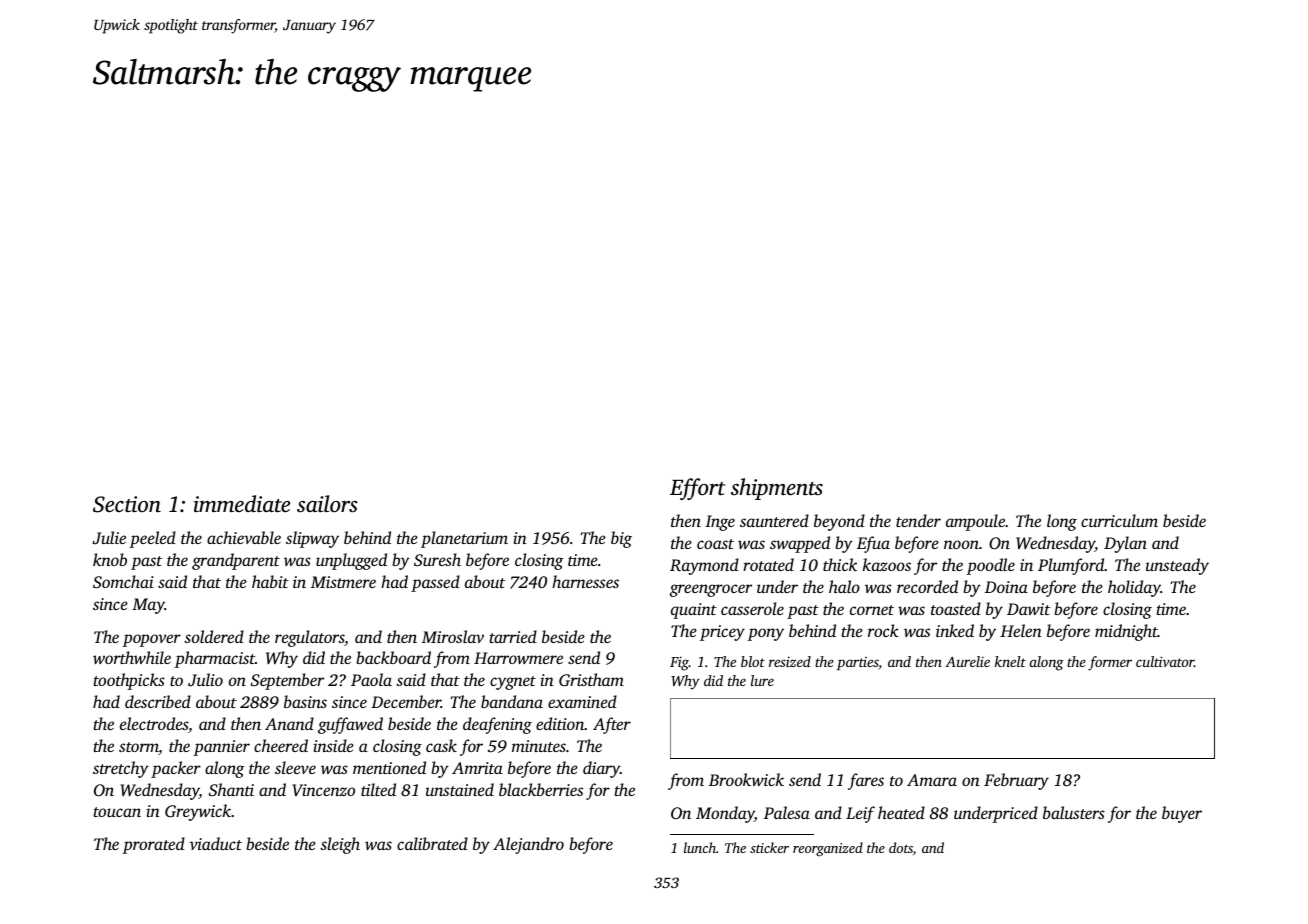 The width and height of the screenshot is (1308, 924). Describe the element at coordinates (1165, 661) in the screenshot. I see `cultivator` at that location.
